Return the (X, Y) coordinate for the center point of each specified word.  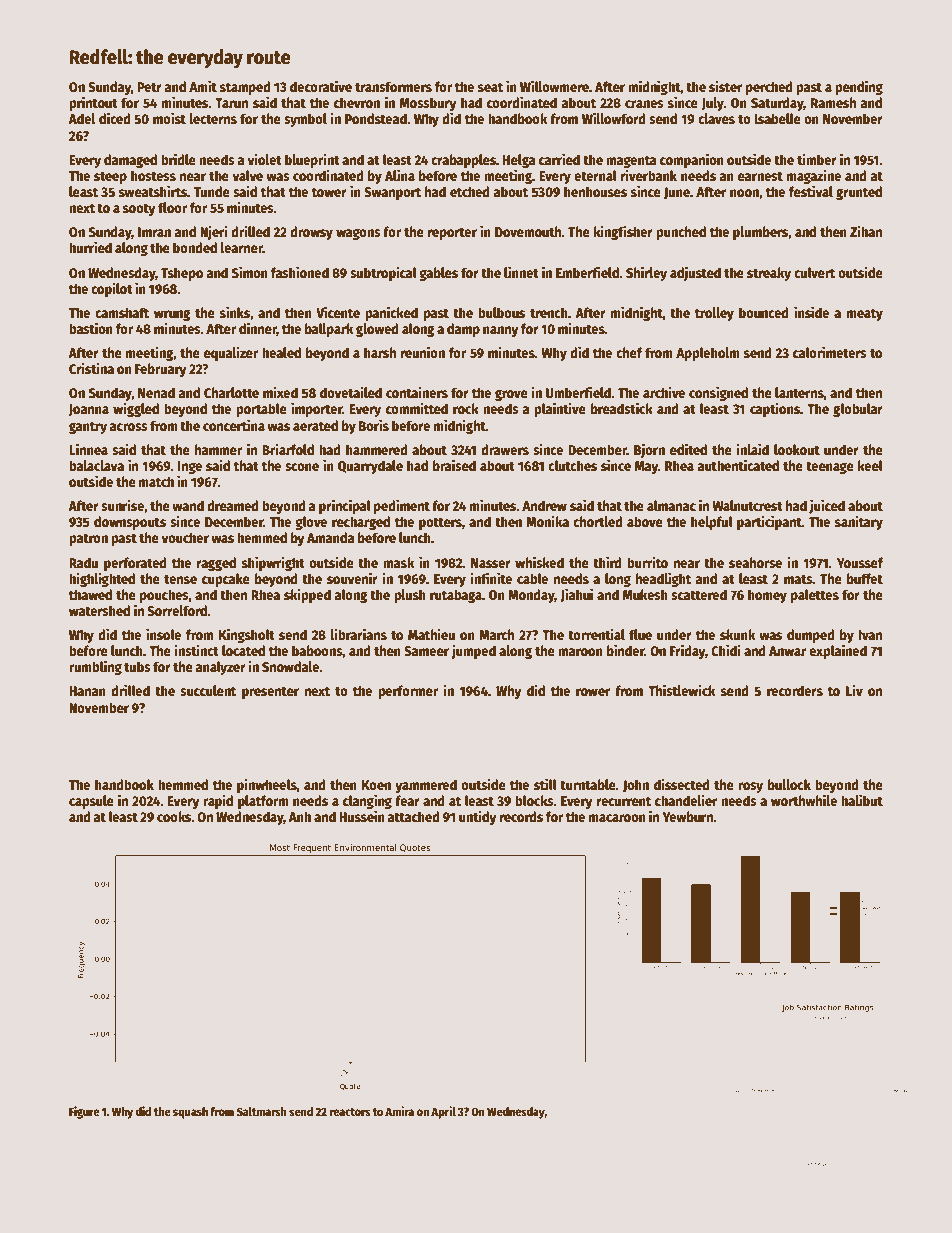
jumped (473, 651)
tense (180, 579)
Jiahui (576, 595)
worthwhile (804, 800)
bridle (178, 159)
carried (559, 159)
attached (414, 816)
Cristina (91, 368)
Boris (374, 425)
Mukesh (645, 594)
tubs (137, 666)
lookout (797, 449)
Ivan (870, 635)
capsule (91, 802)
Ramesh (833, 102)
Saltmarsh (262, 1111)
